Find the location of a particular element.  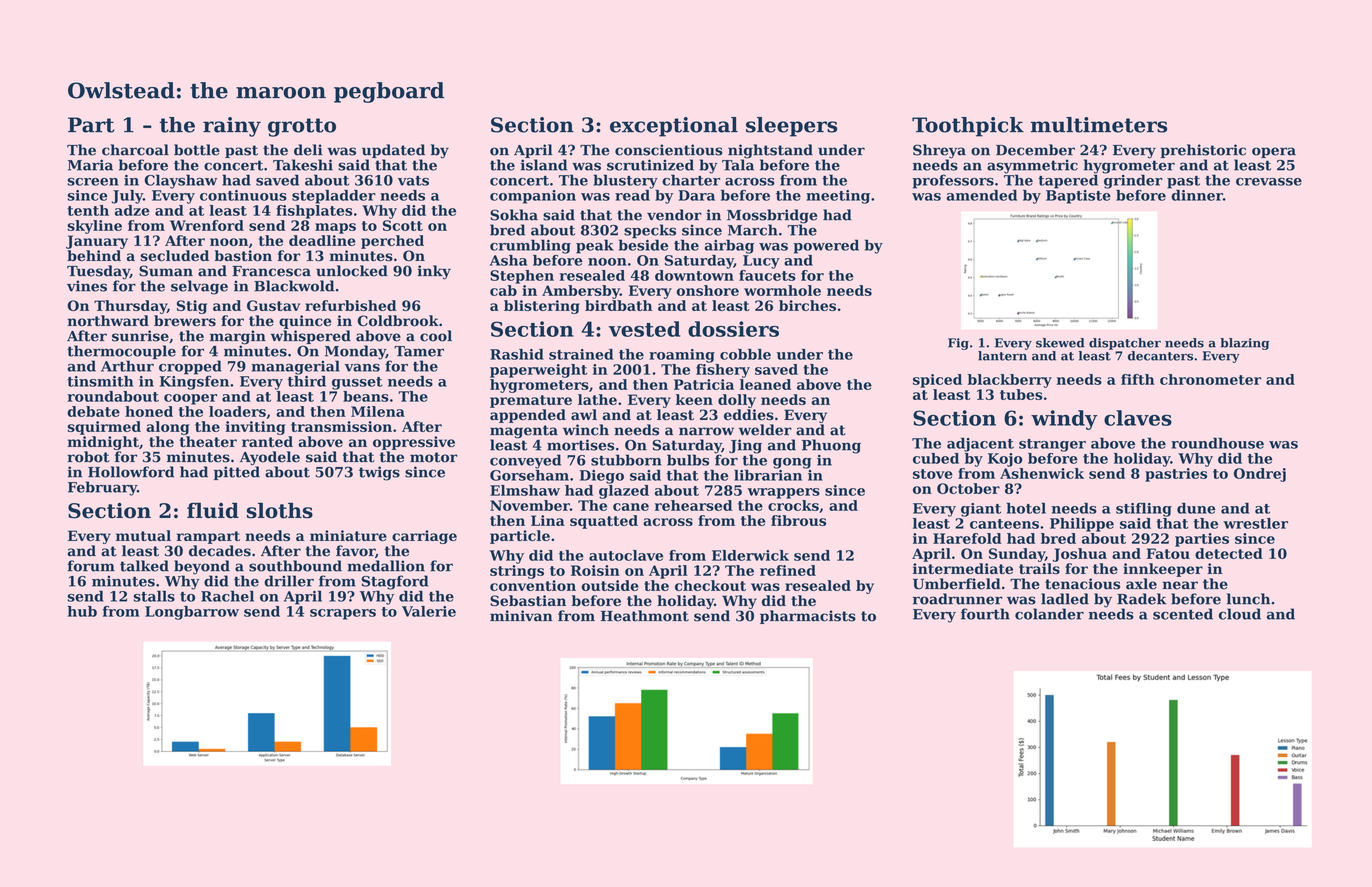

fourth is located at coordinates (985, 614).
